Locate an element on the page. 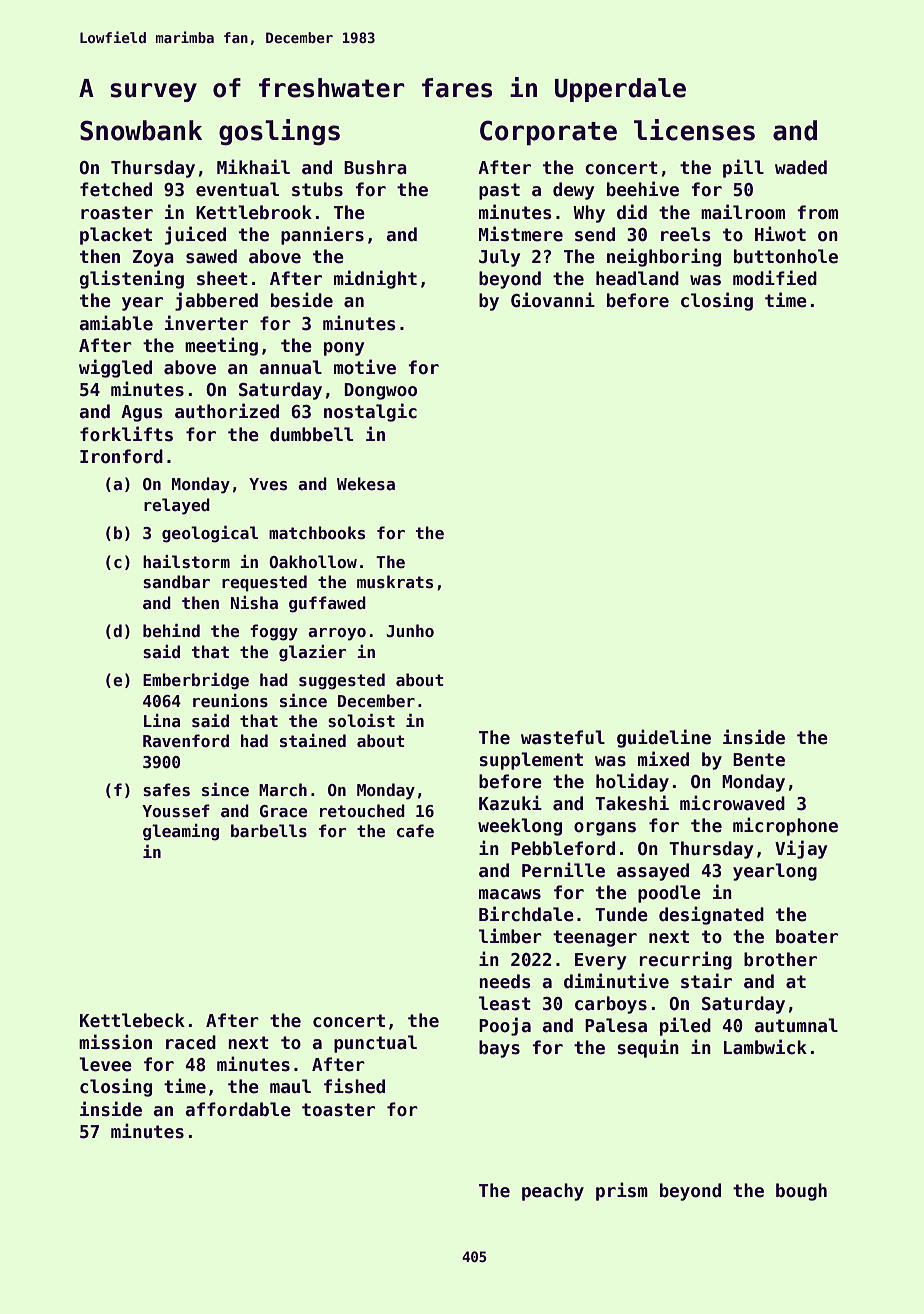  Zoya is located at coordinates (153, 258).
